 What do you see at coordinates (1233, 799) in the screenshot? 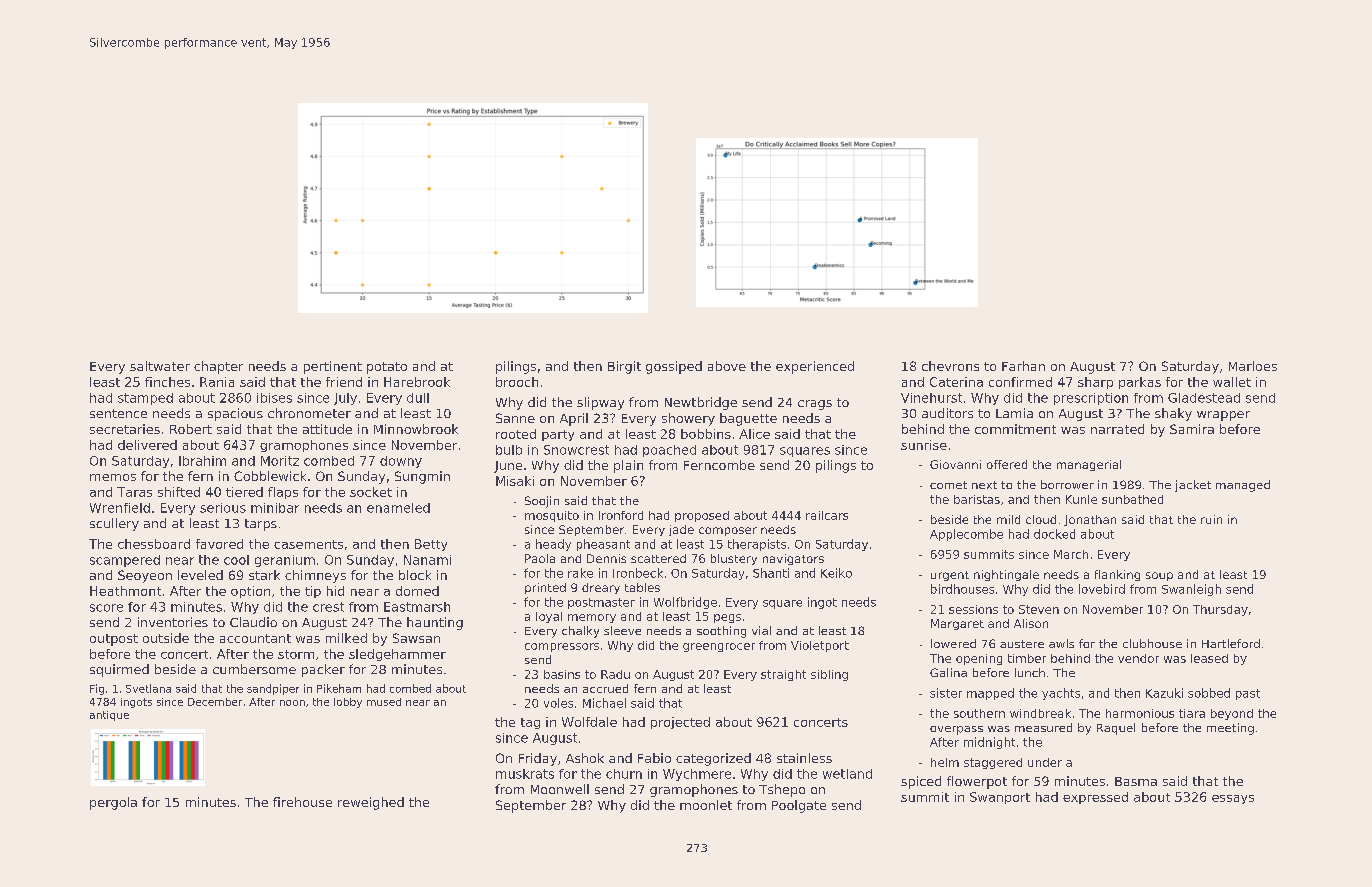
I see `essays` at bounding box center [1233, 799].
